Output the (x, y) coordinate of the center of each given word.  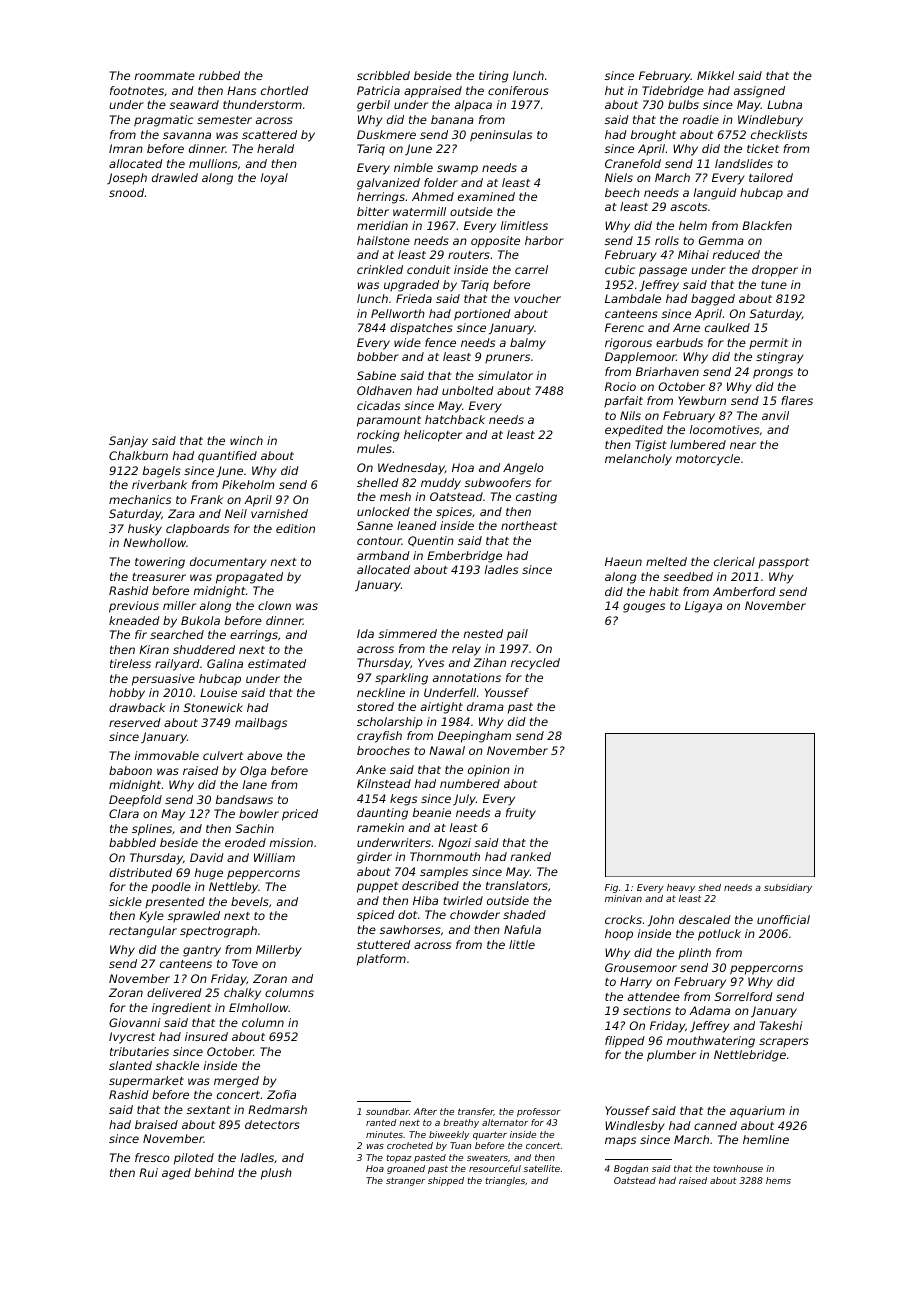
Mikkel (715, 75)
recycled (535, 664)
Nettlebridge (750, 1056)
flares (797, 400)
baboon (130, 770)
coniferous (518, 90)
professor (539, 1112)
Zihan (489, 662)
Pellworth (398, 313)
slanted (130, 1065)
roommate (165, 76)
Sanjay (128, 442)
